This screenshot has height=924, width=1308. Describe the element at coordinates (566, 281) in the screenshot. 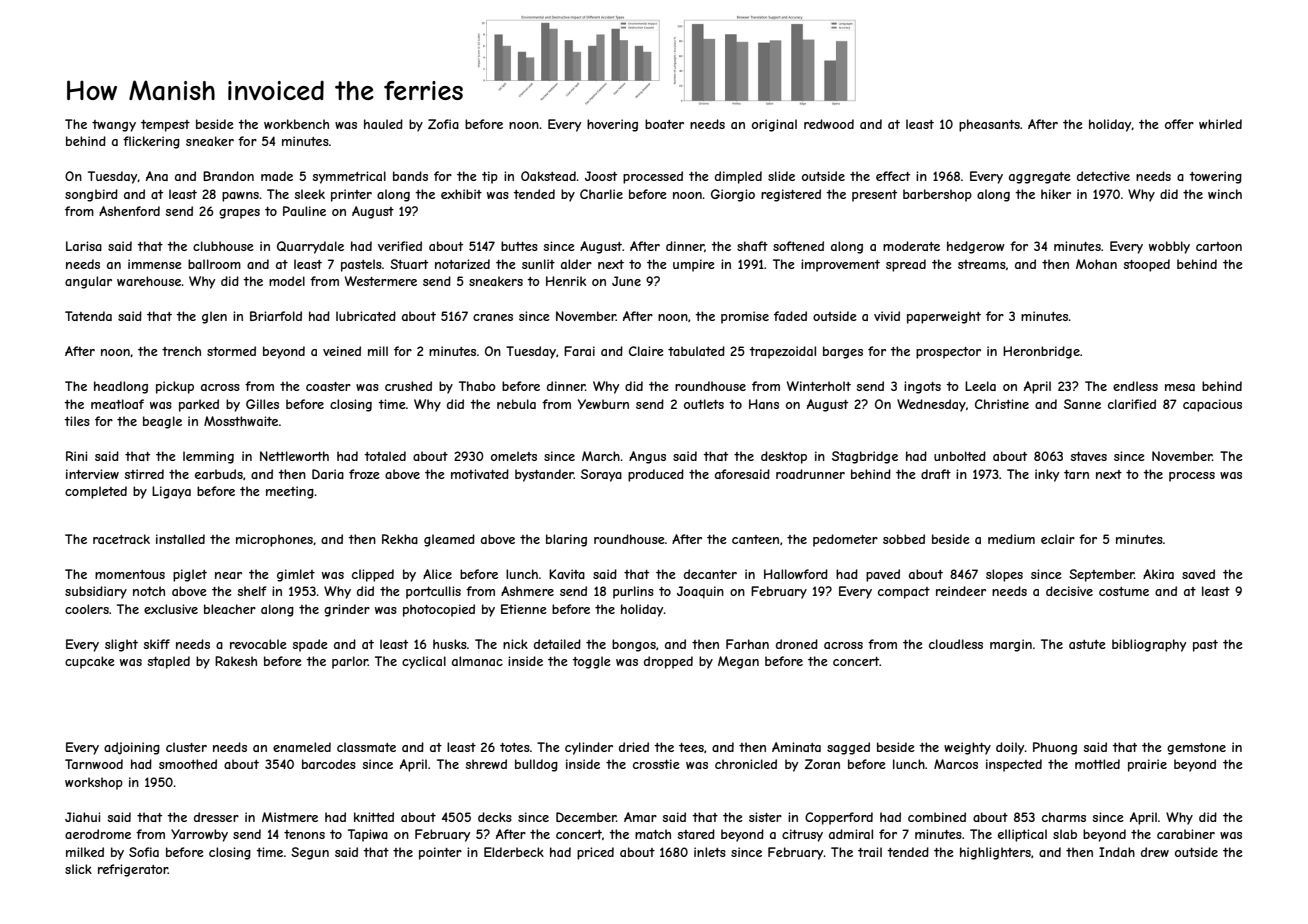

I see `Henrik` at that location.
